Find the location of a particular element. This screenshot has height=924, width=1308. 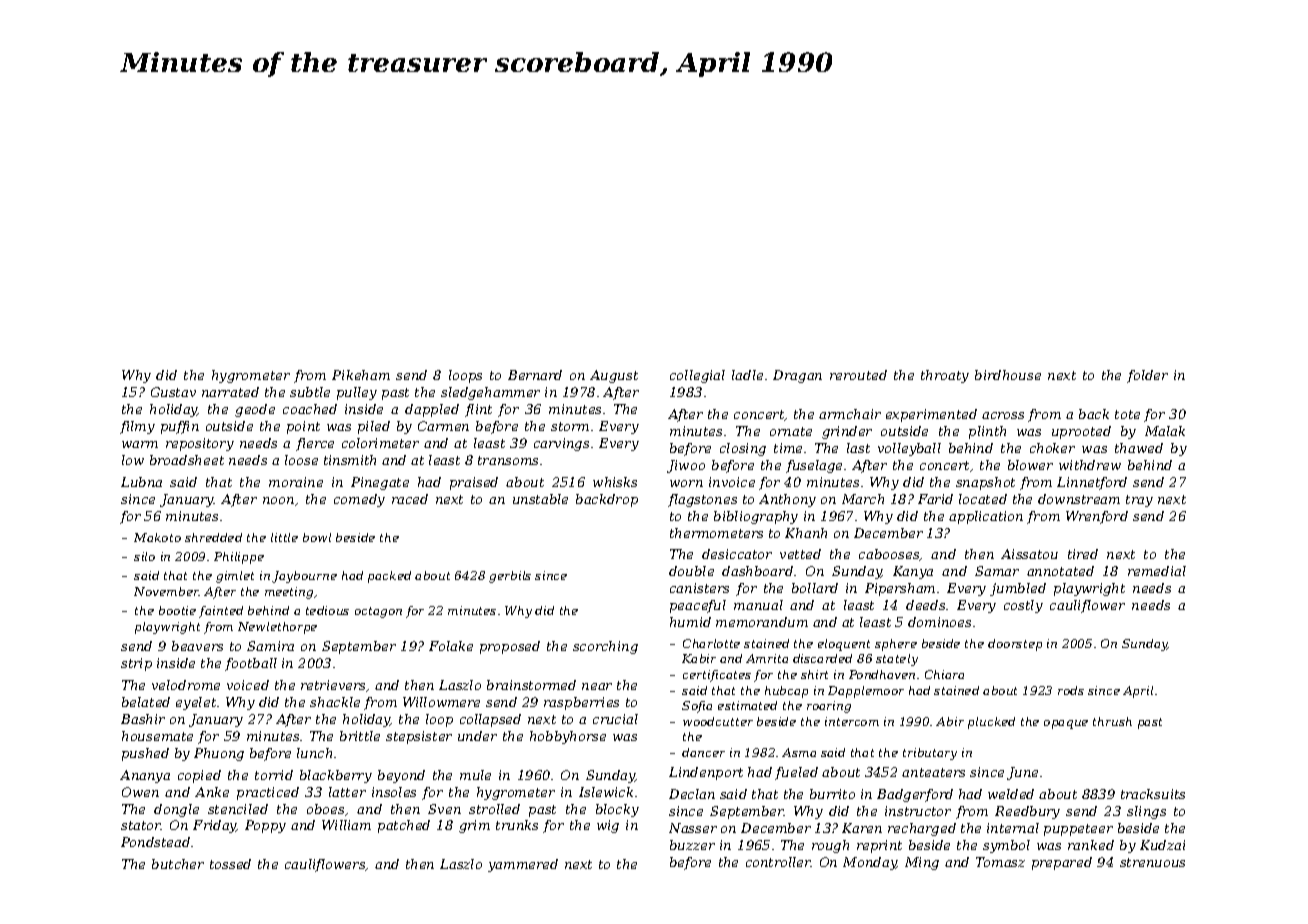

snapshot is located at coordinates (985, 483).
